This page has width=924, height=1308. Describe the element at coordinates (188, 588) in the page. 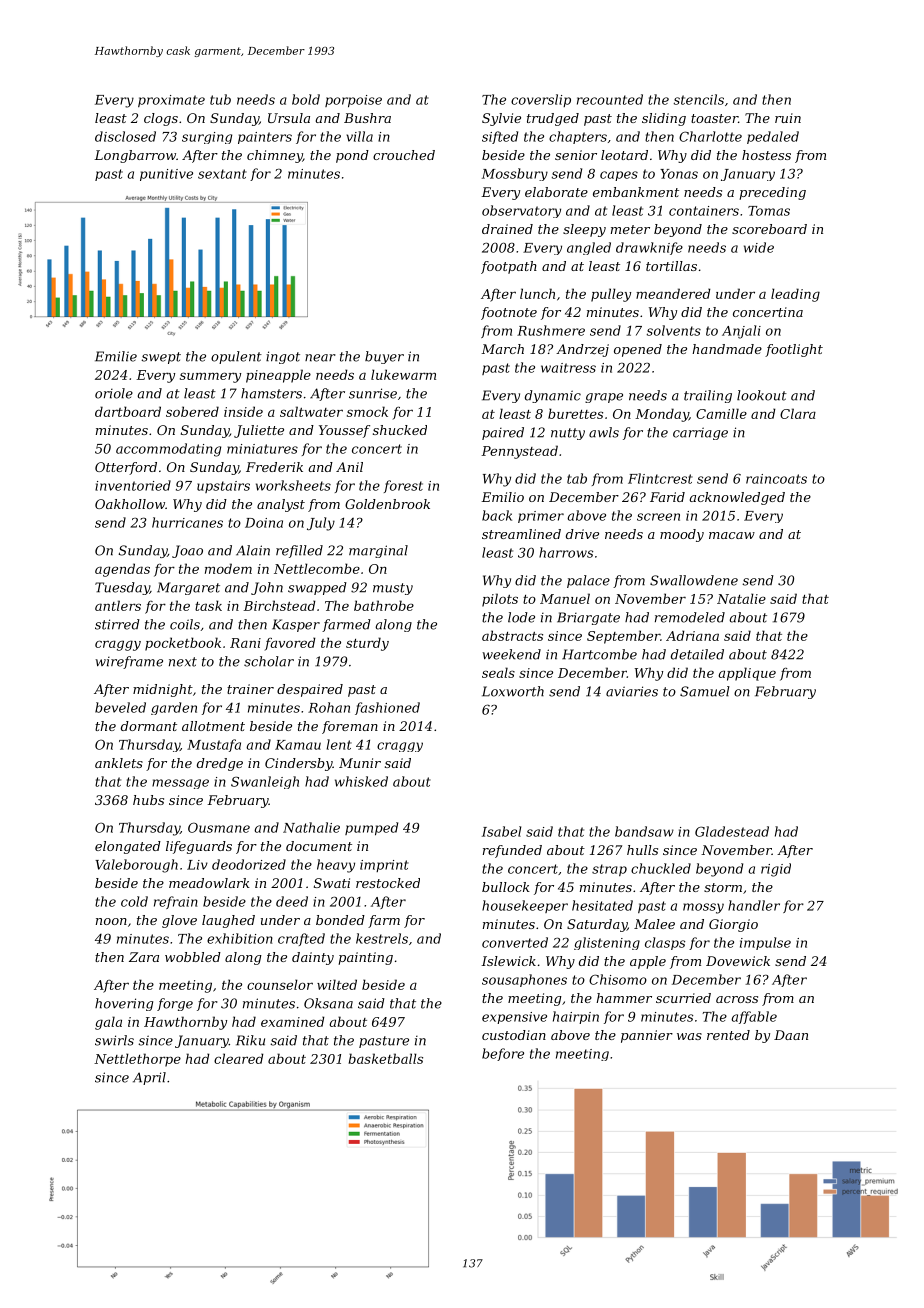

I see `Margaret` at that location.
